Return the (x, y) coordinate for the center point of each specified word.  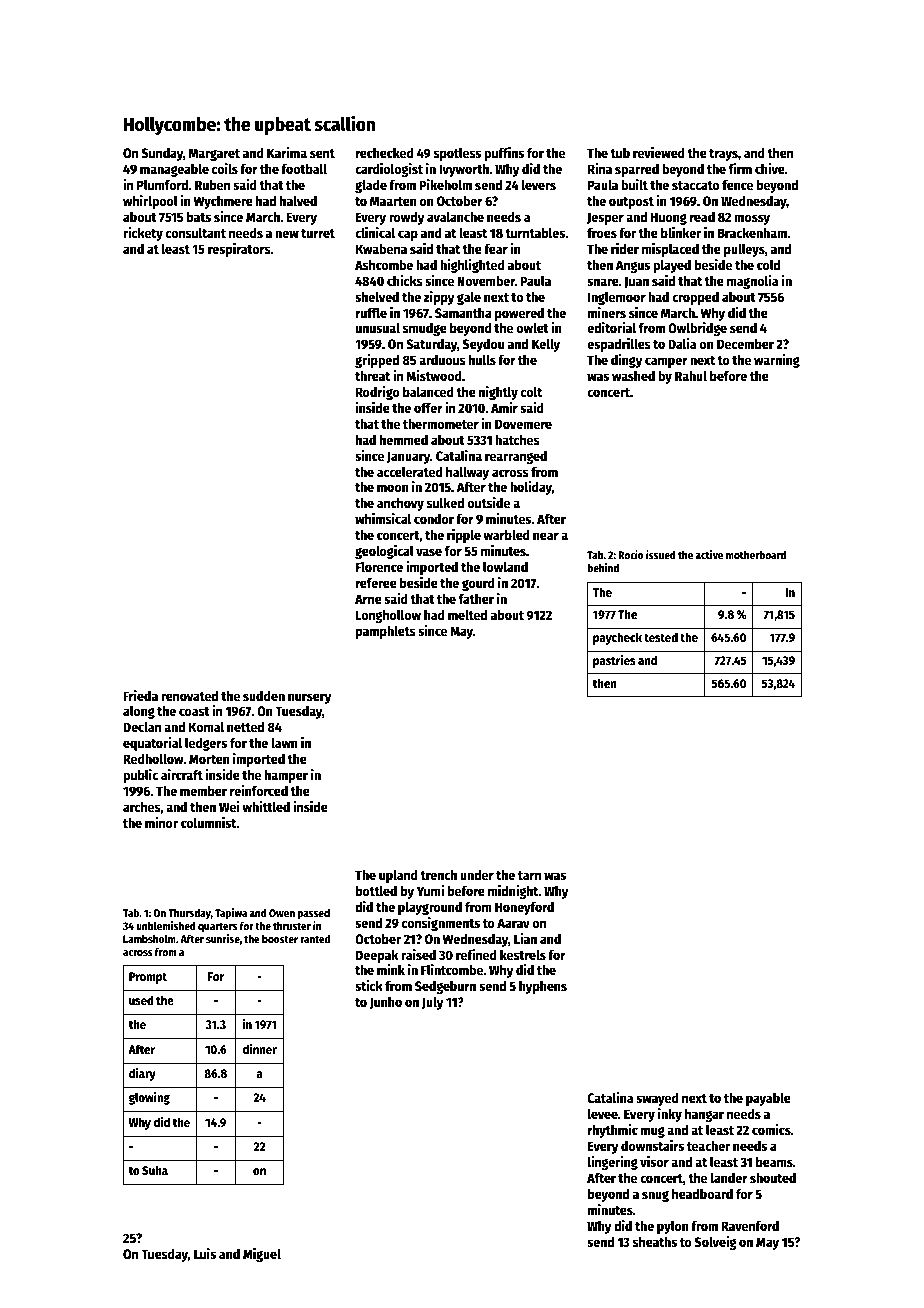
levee (603, 1113)
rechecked (385, 152)
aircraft (182, 774)
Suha (155, 1170)
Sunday (162, 154)
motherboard (756, 554)
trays (723, 155)
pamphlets (386, 632)
